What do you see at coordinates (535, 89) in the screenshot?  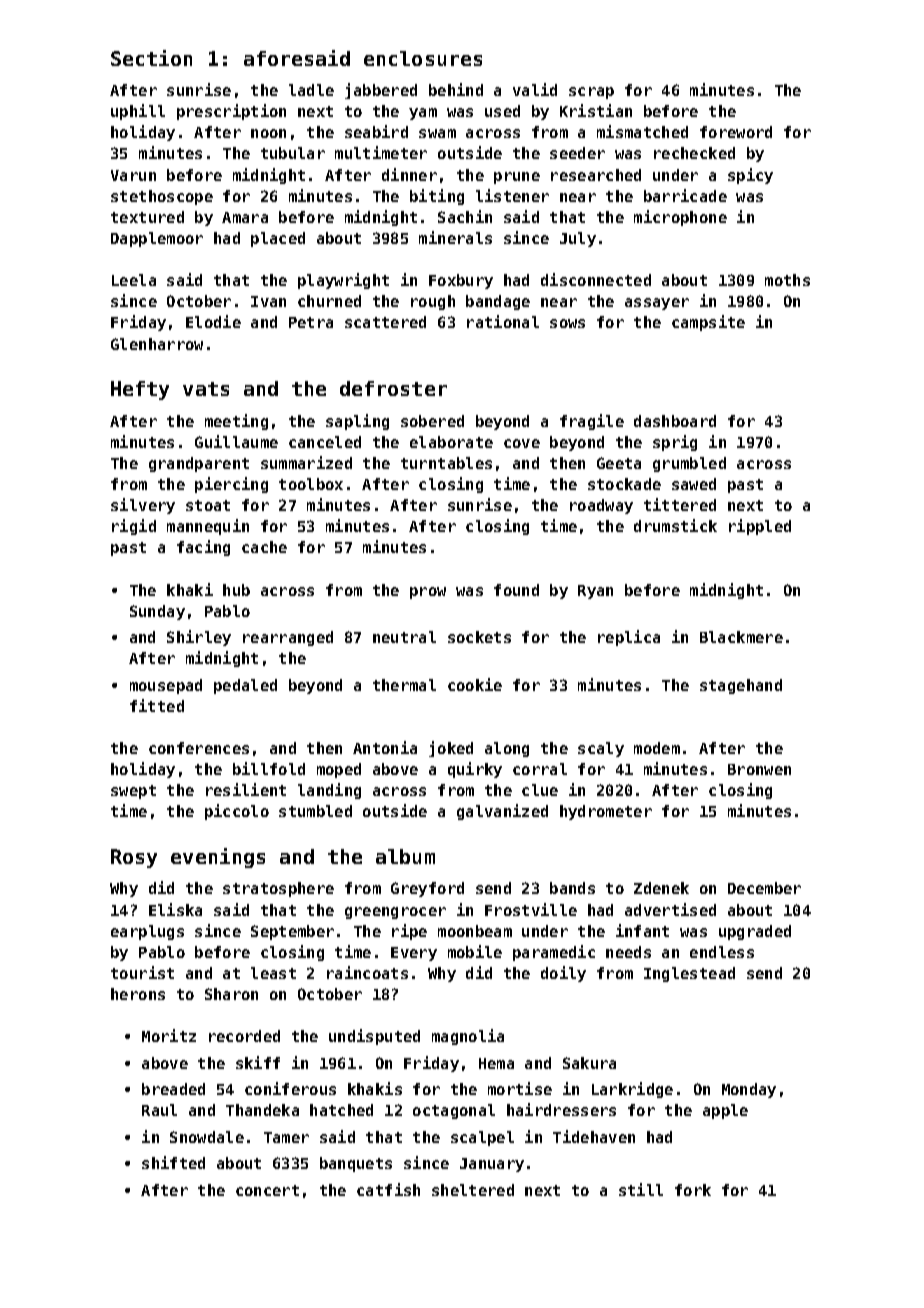 I see `valid` at bounding box center [535, 89].
